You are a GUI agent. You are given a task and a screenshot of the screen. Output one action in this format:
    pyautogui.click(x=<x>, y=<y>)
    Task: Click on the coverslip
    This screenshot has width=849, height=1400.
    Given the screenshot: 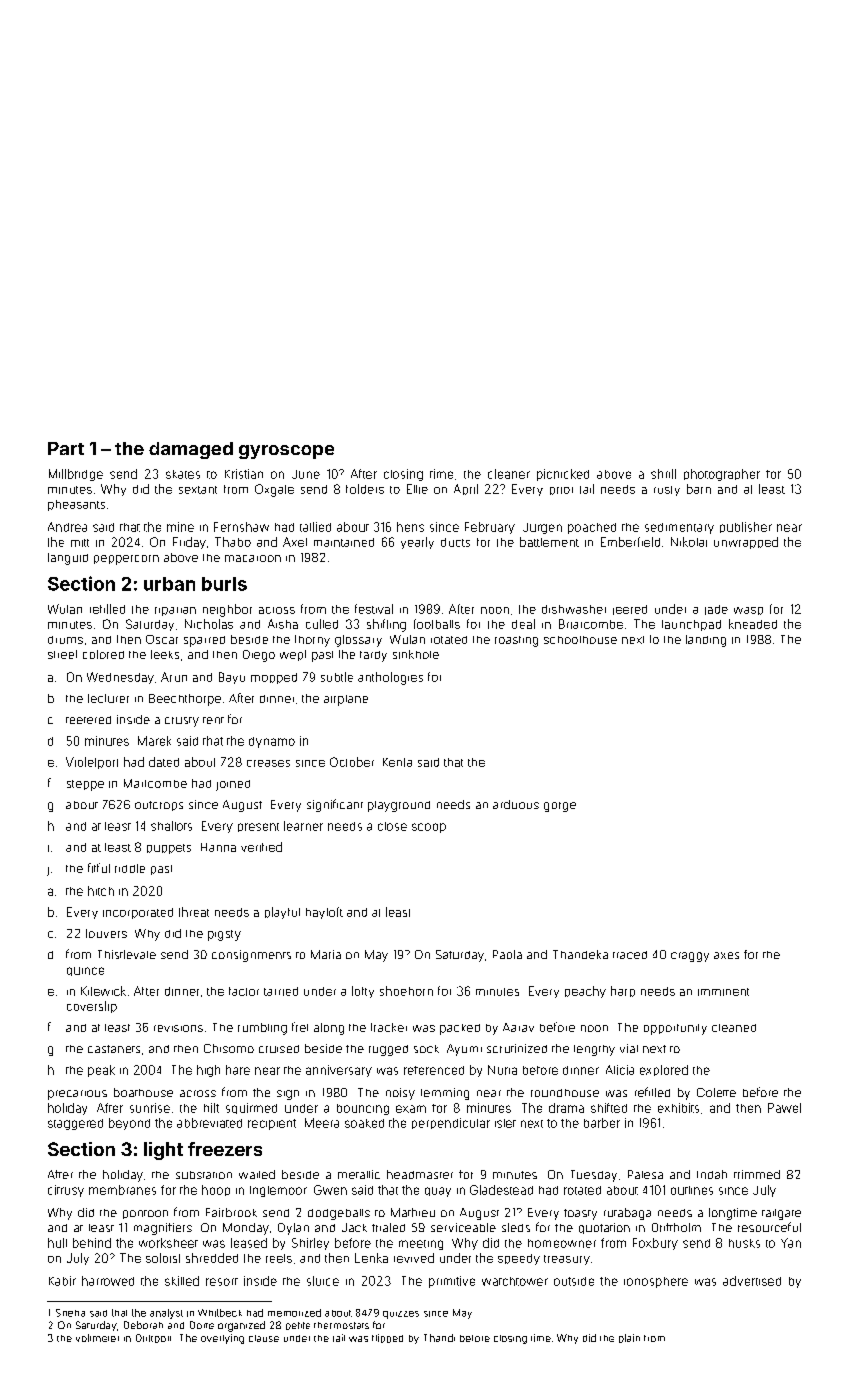 What is the action you would take?
    pyautogui.click(x=92, y=1007)
